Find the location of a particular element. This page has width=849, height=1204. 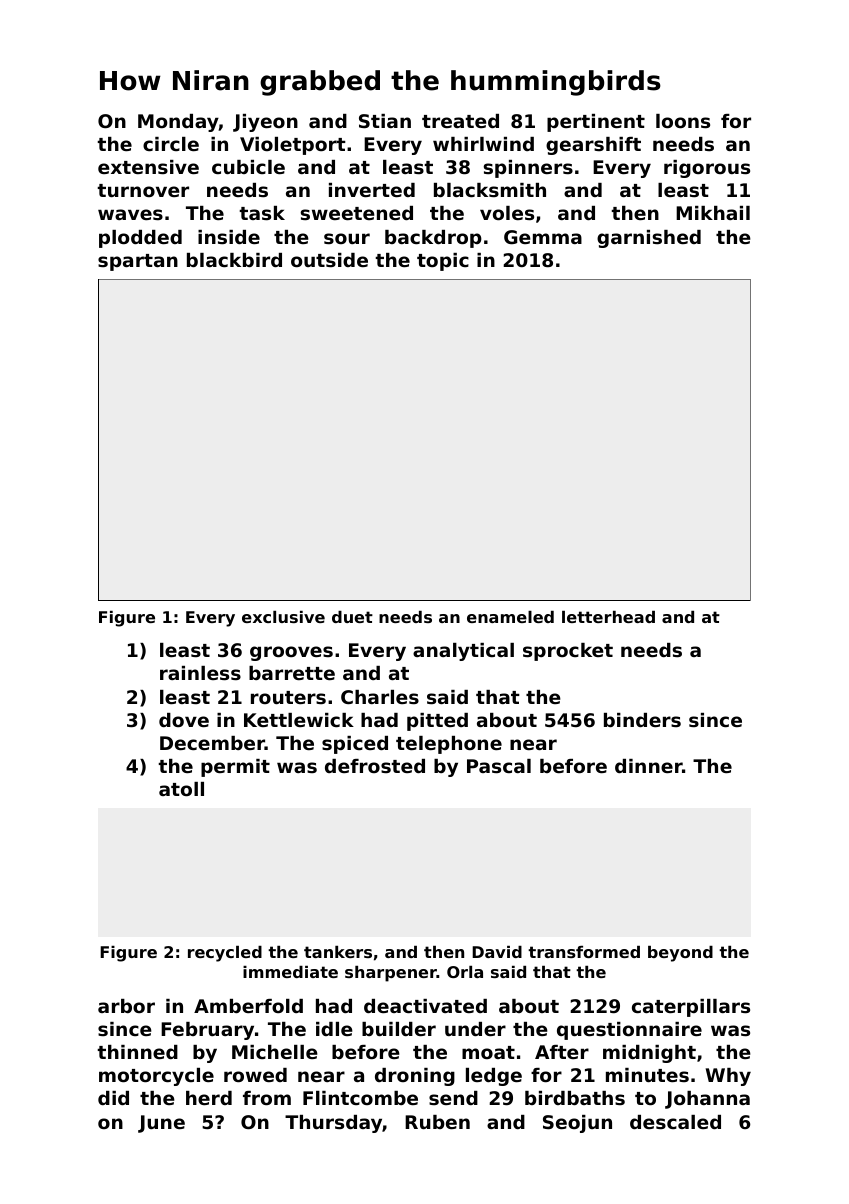

outside is located at coordinates (329, 260).
